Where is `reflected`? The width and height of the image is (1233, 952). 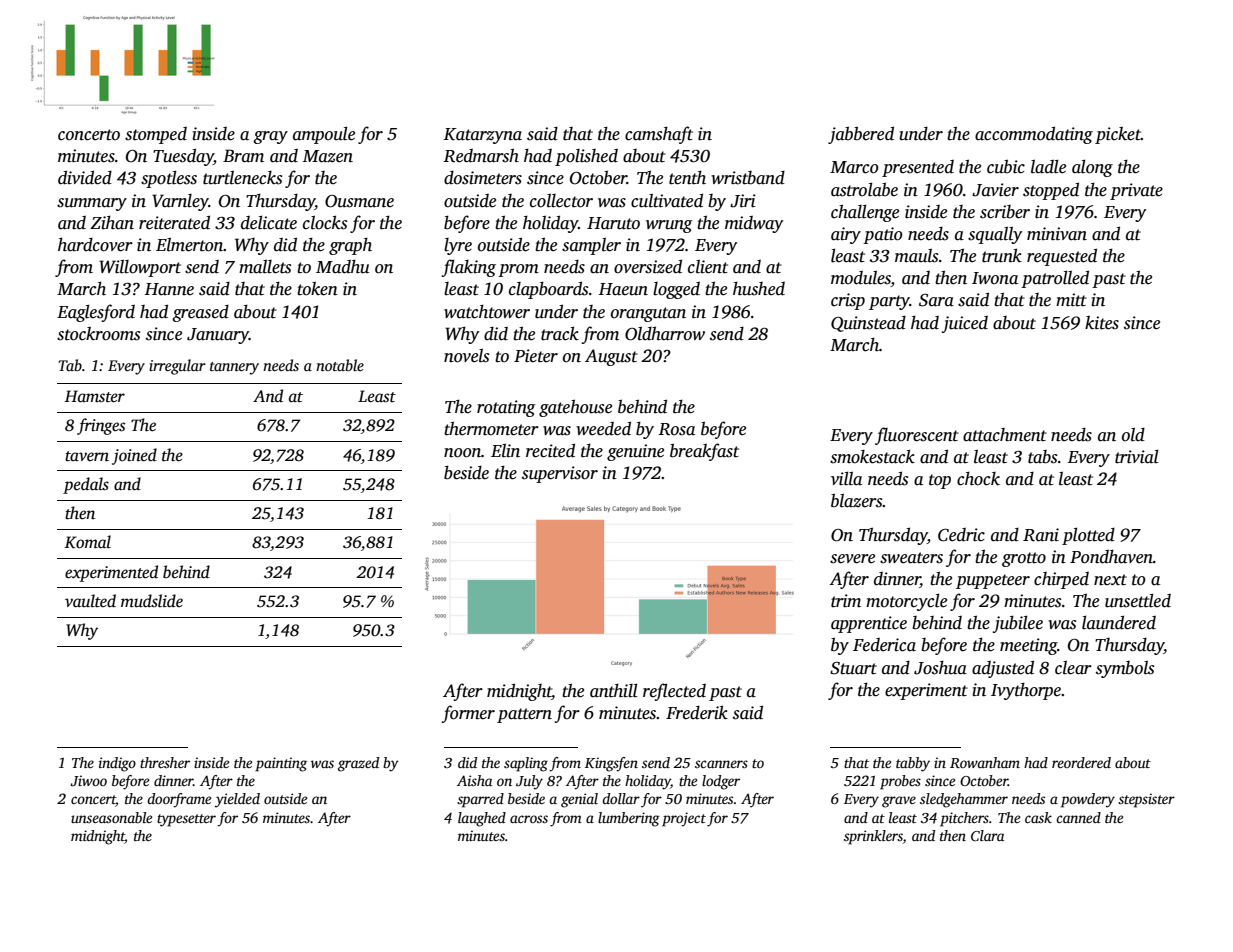 reflected is located at coordinates (674, 692).
